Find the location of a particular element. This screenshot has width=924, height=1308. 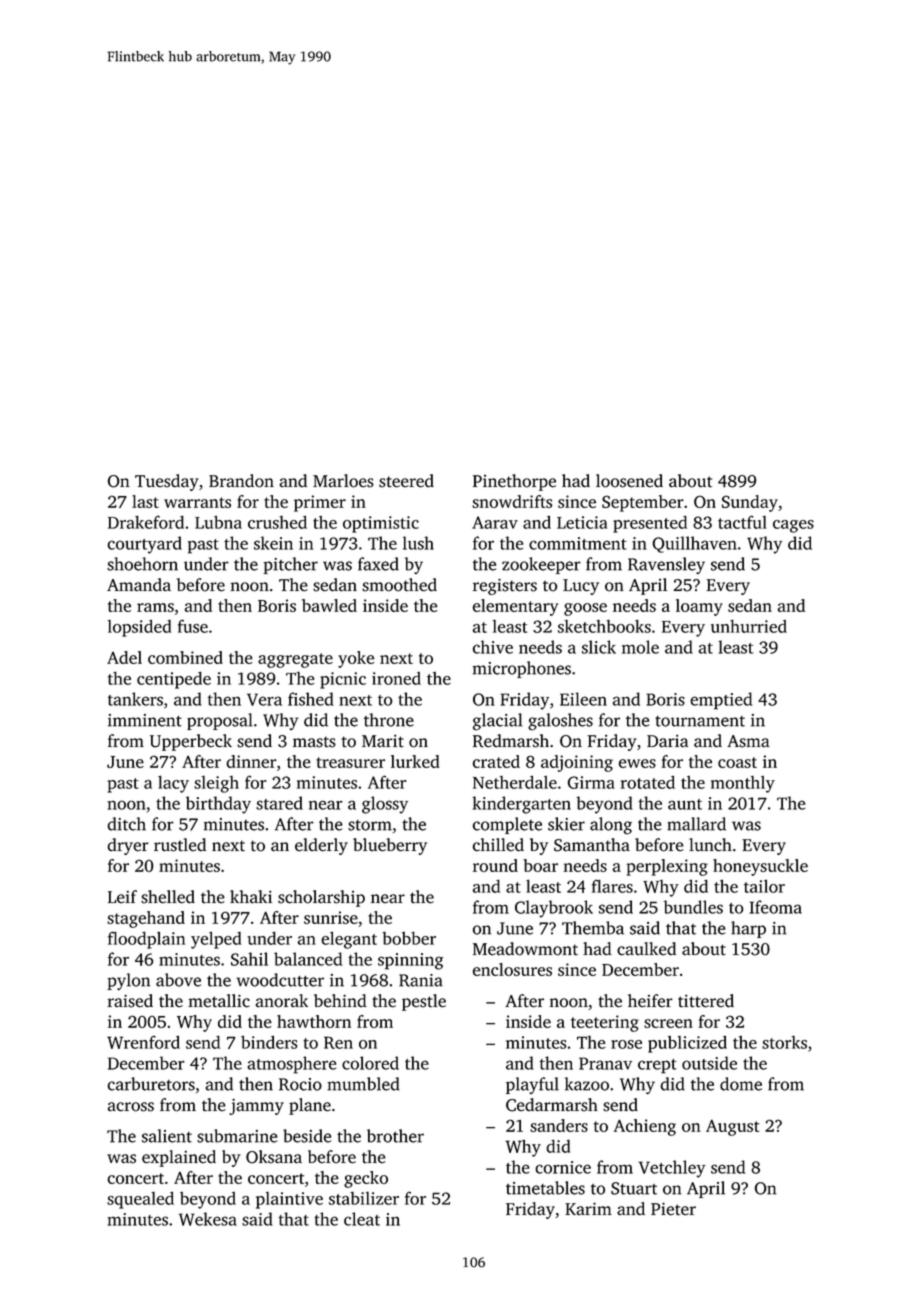

stagehand is located at coordinates (146, 919).
